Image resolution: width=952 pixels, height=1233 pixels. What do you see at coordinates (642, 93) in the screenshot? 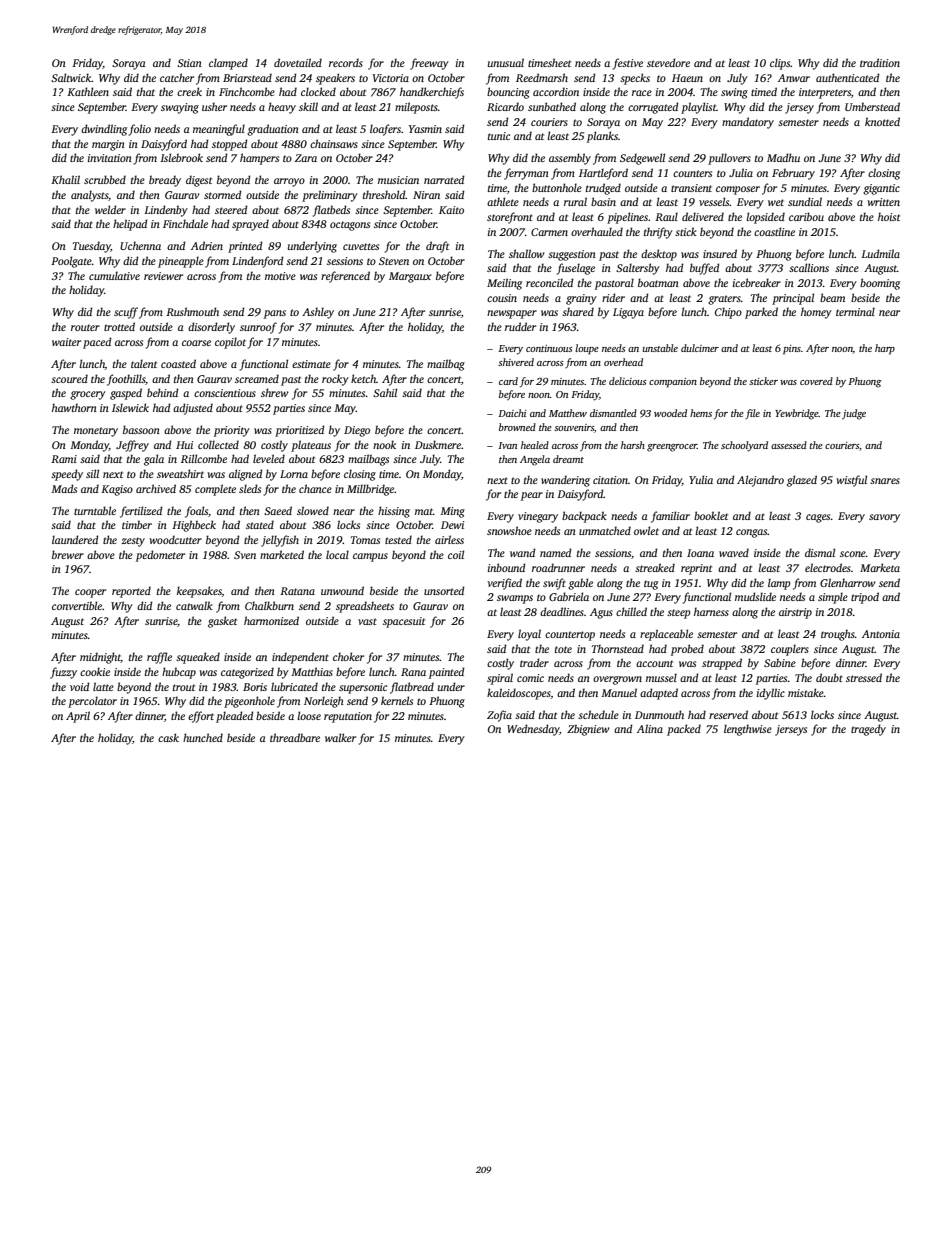
I see `race` at bounding box center [642, 93].
